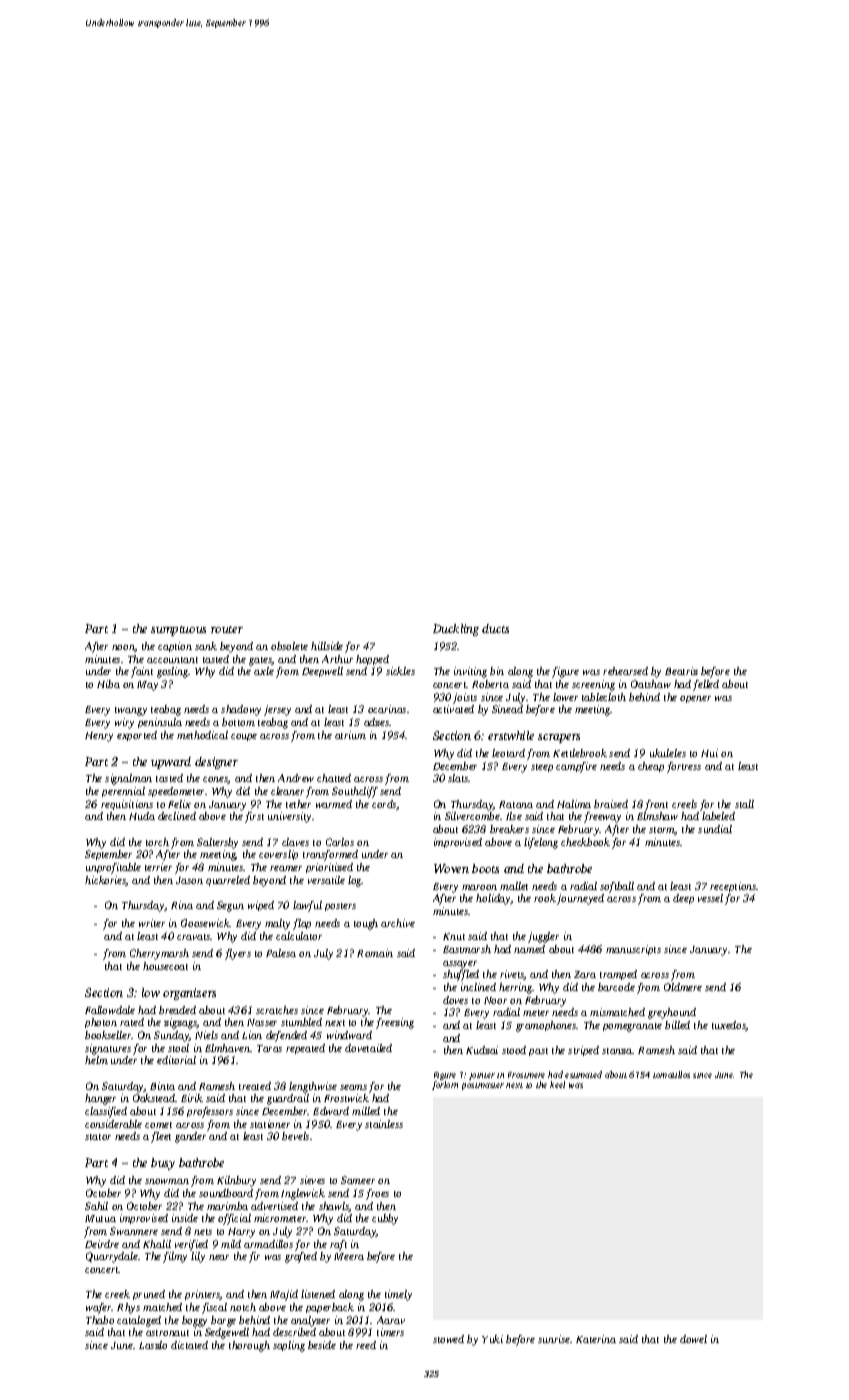 Image resolution: width=849 pixels, height=1400 pixels. Describe the element at coordinates (710, 898) in the screenshot. I see `vessel` at that location.
